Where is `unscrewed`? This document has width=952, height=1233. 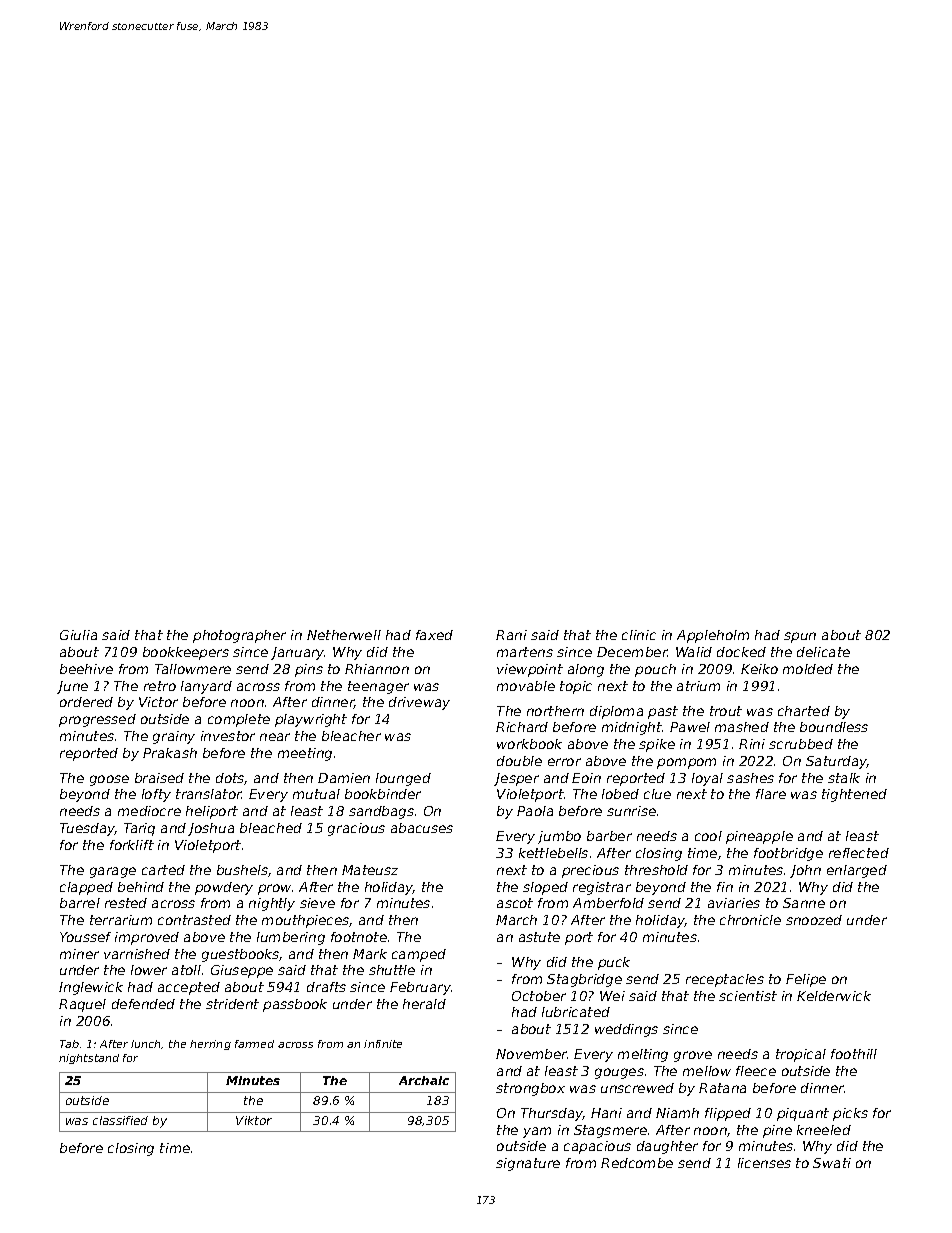
unscrewed is located at coordinates (637, 1088).
